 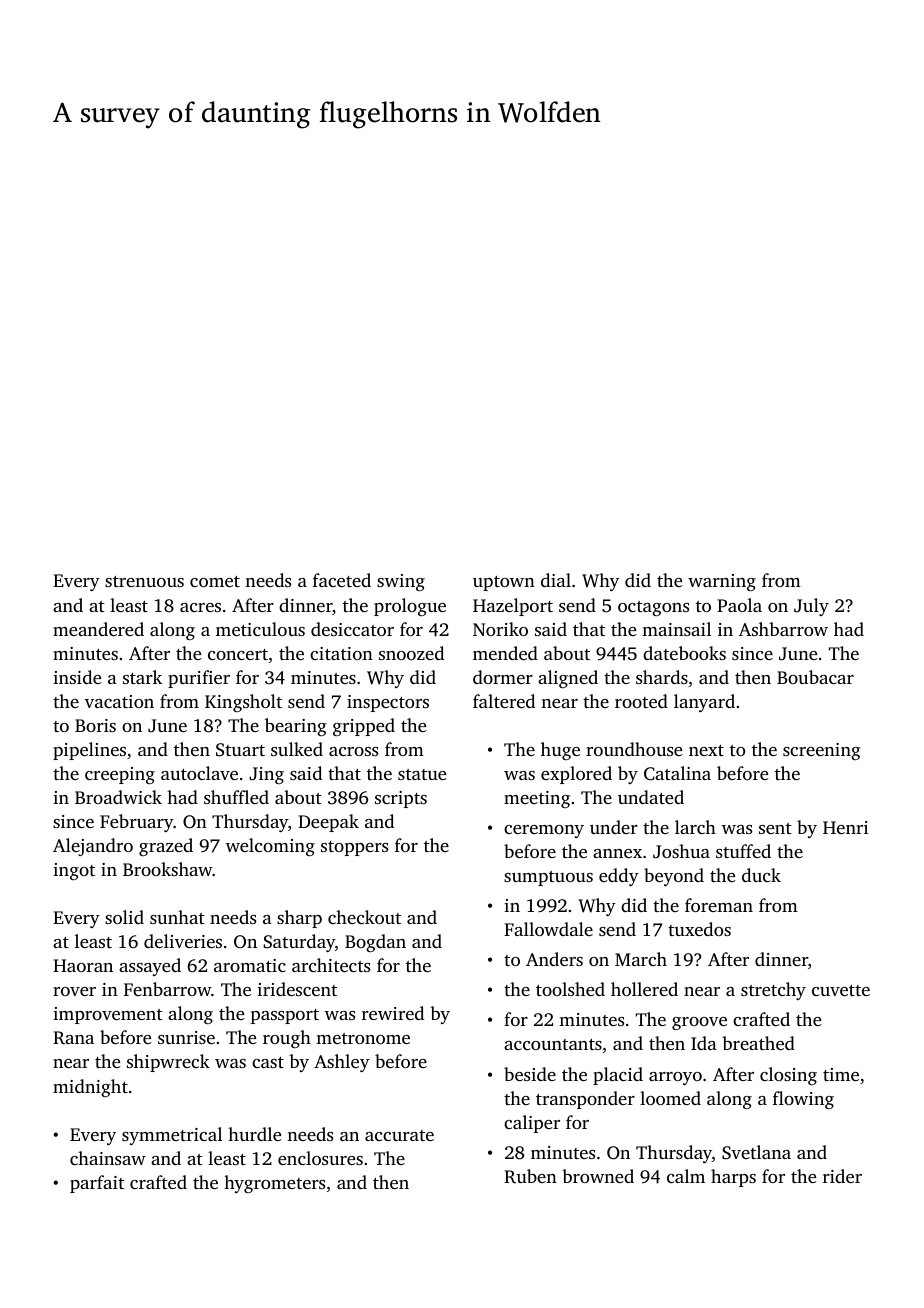 I want to click on Svetlana, so click(x=756, y=1152).
